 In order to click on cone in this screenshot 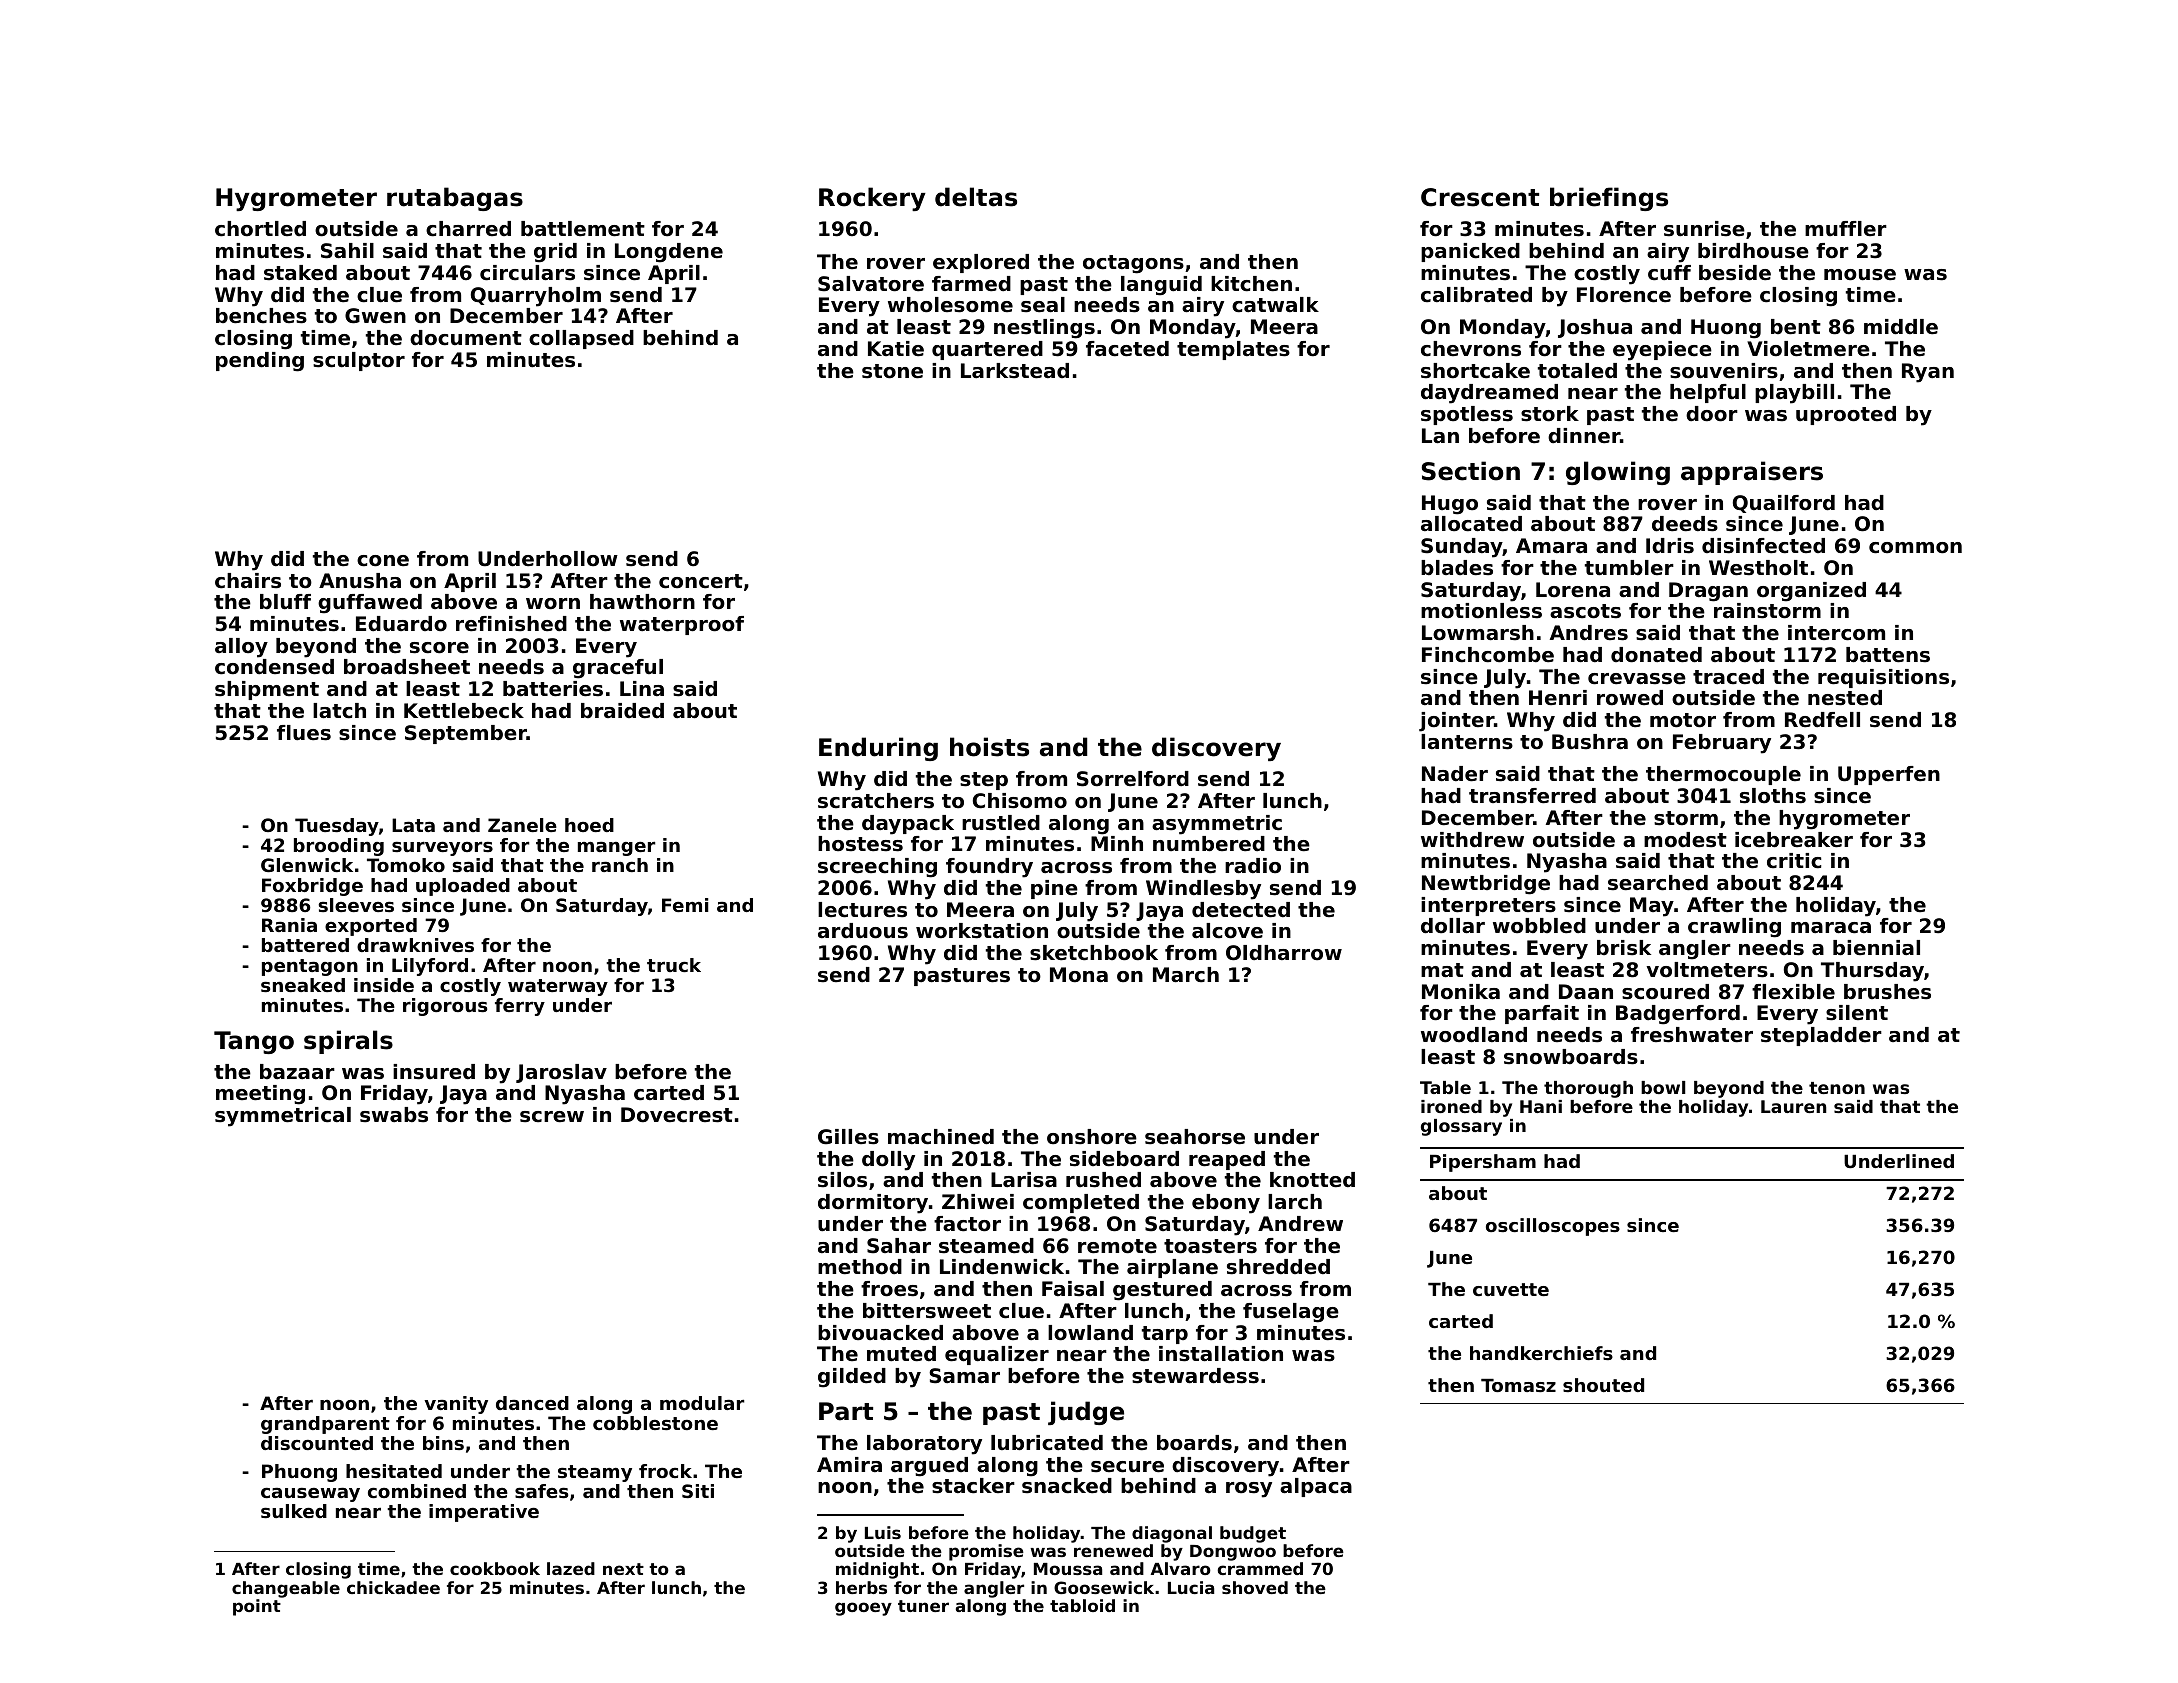, I will do `click(383, 561)`.
